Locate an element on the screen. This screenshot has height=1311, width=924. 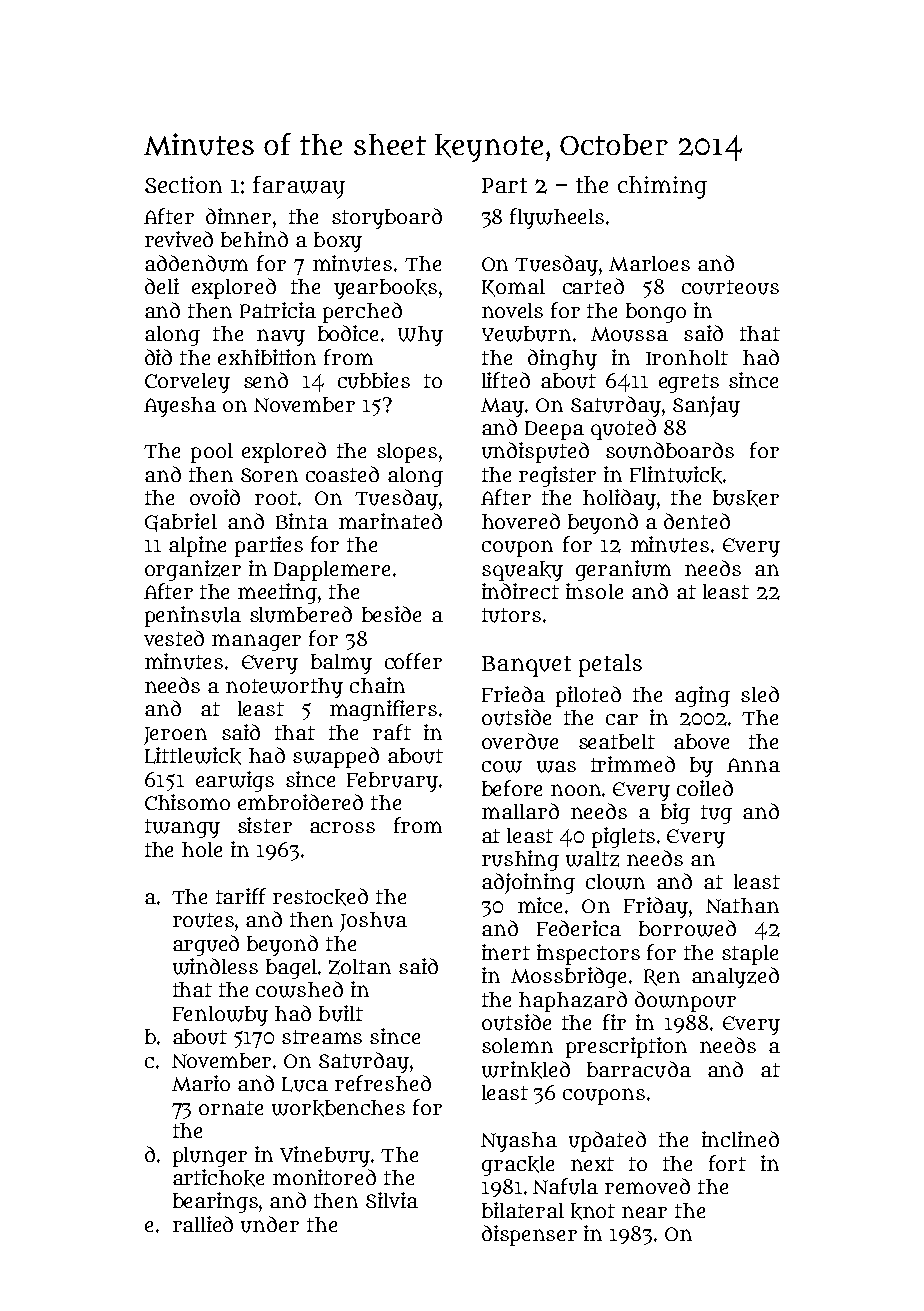
Silvia is located at coordinates (392, 1200).
